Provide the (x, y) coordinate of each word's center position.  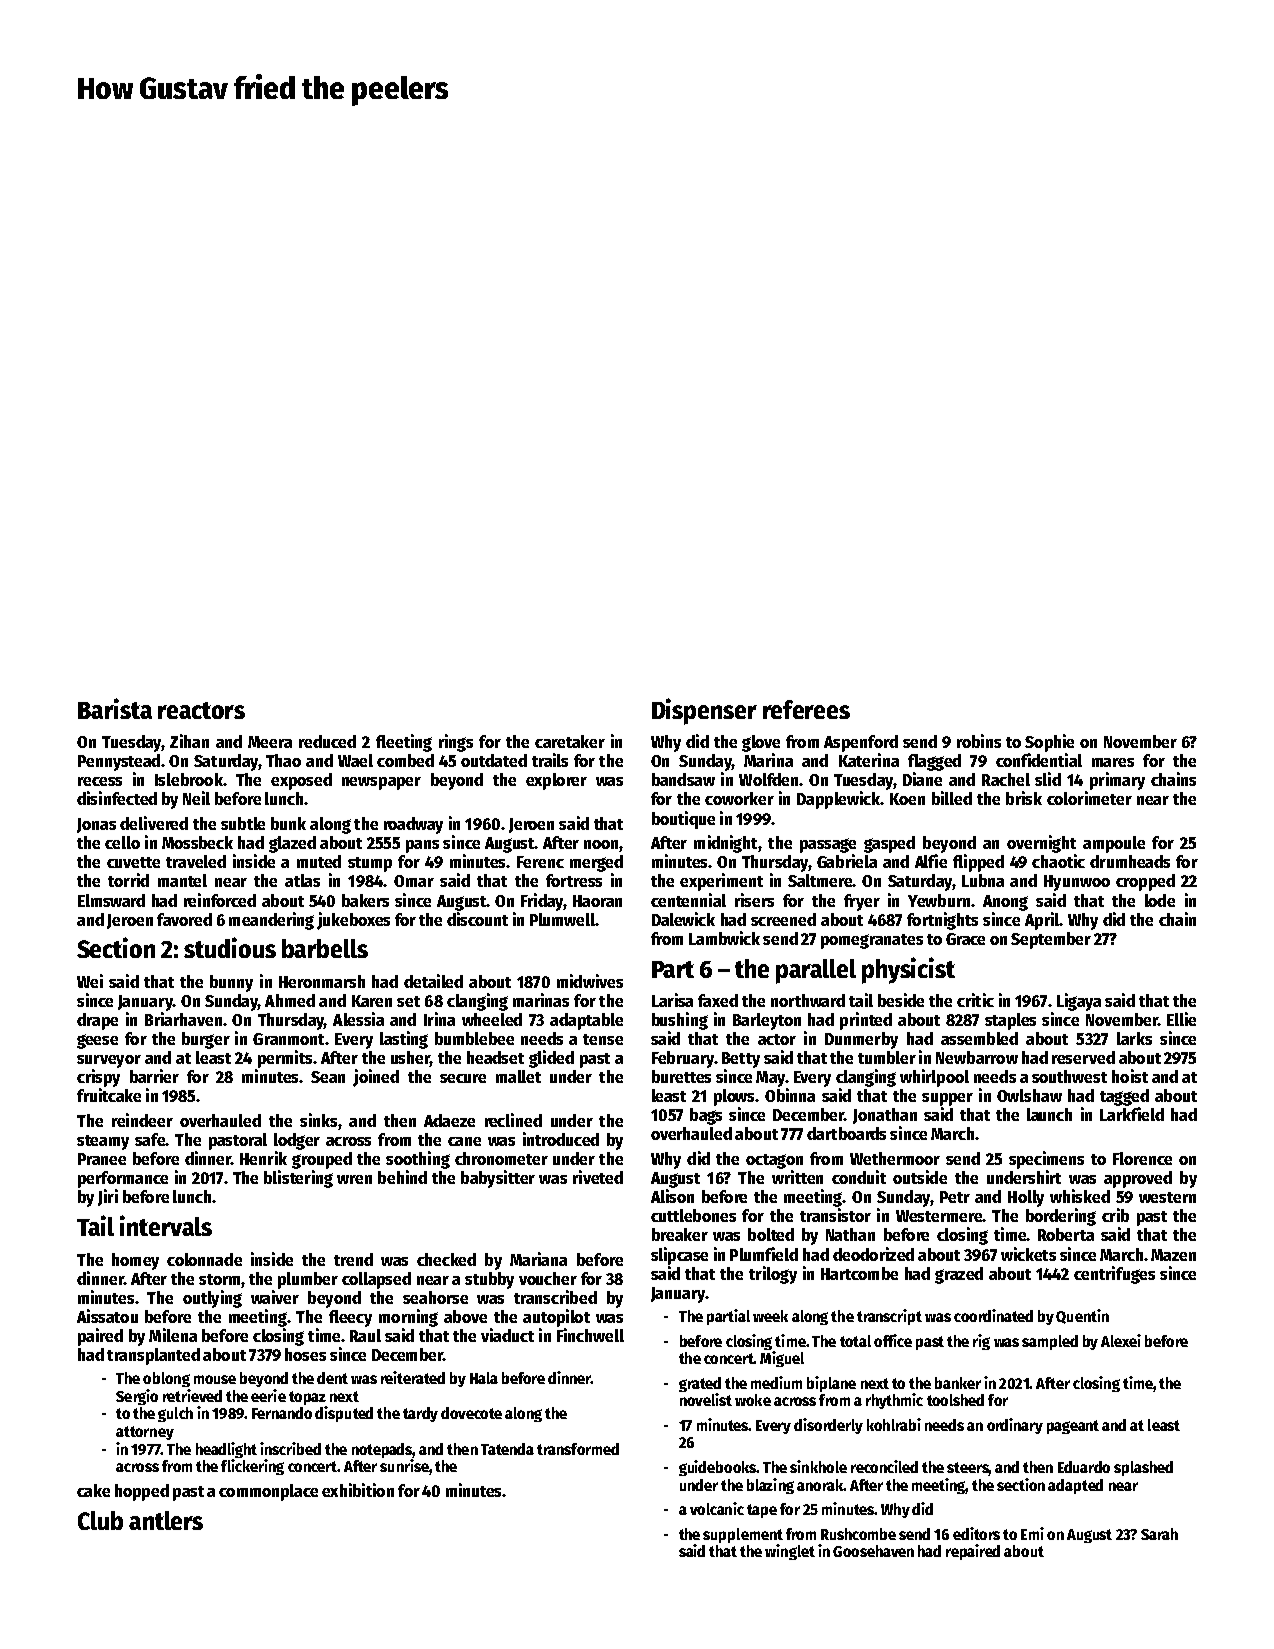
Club (100, 1520)
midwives (590, 981)
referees (806, 709)
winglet (790, 1552)
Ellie (1181, 1019)
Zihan (189, 741)
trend (353, 1259)
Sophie (1049, 743)
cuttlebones (693, 1215)
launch (1049, 1114)
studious (230, 947)
